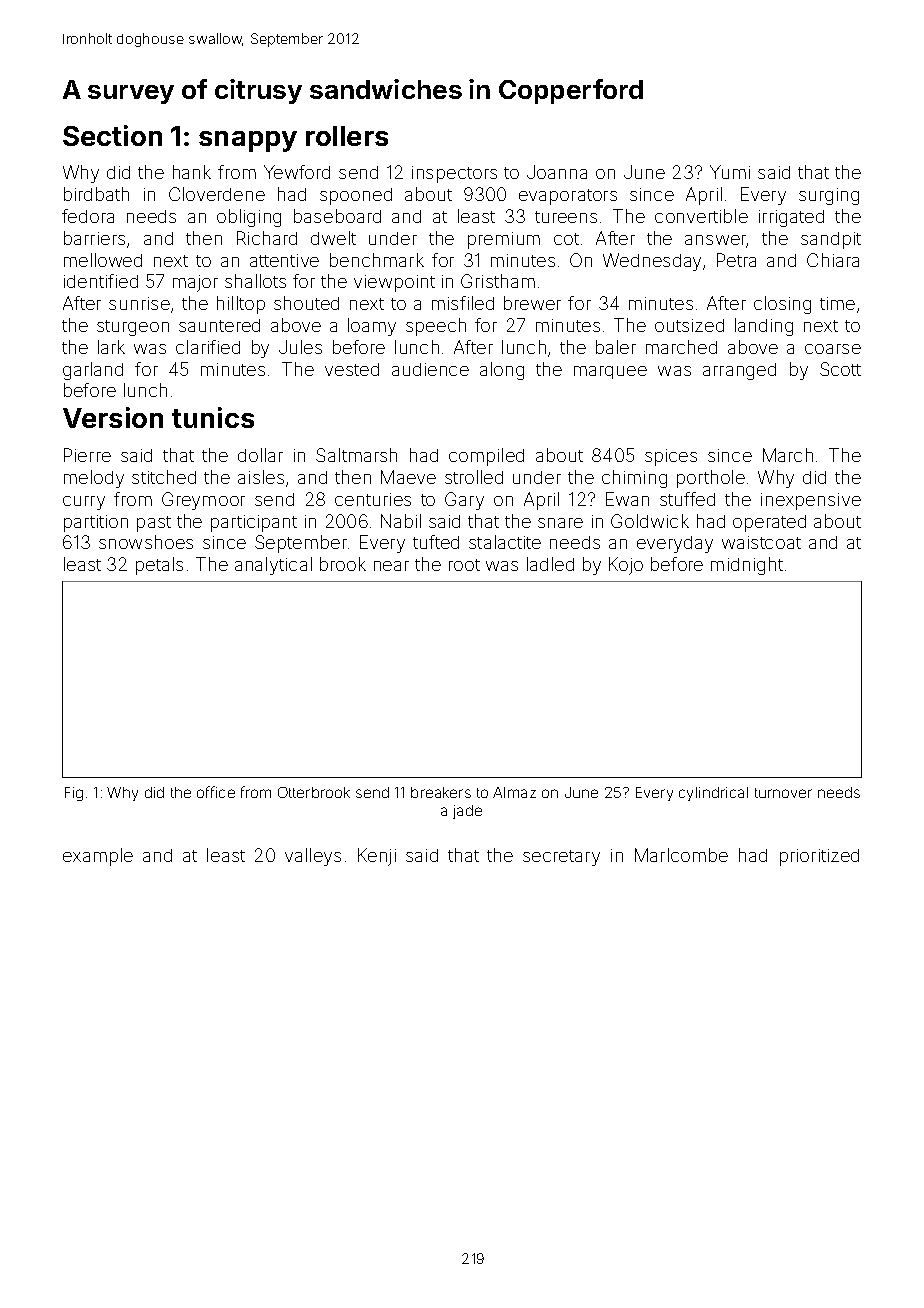 Image resolution: width=924 pixels, height=1308 pixels. I want to click on operated, so click(769, 523).
